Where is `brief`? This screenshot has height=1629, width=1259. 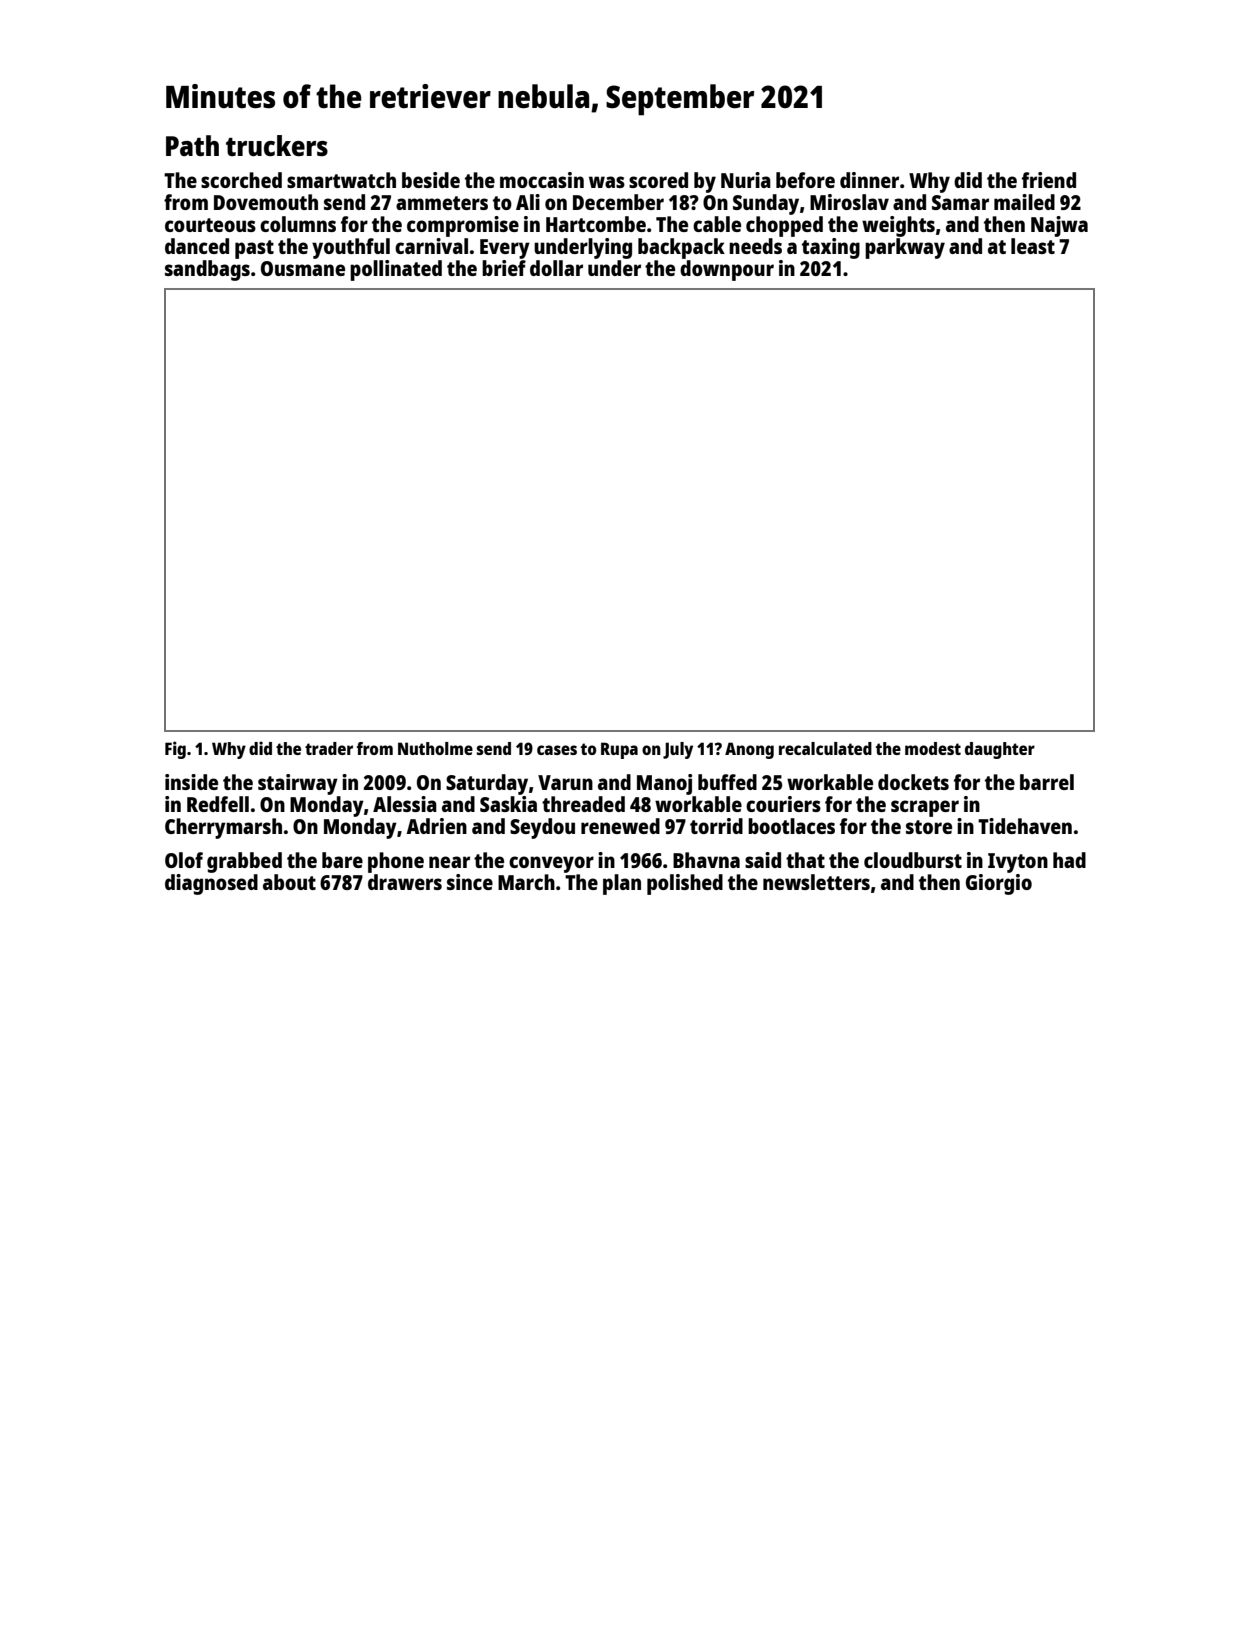
brief is located at coordinates (504, 268).
